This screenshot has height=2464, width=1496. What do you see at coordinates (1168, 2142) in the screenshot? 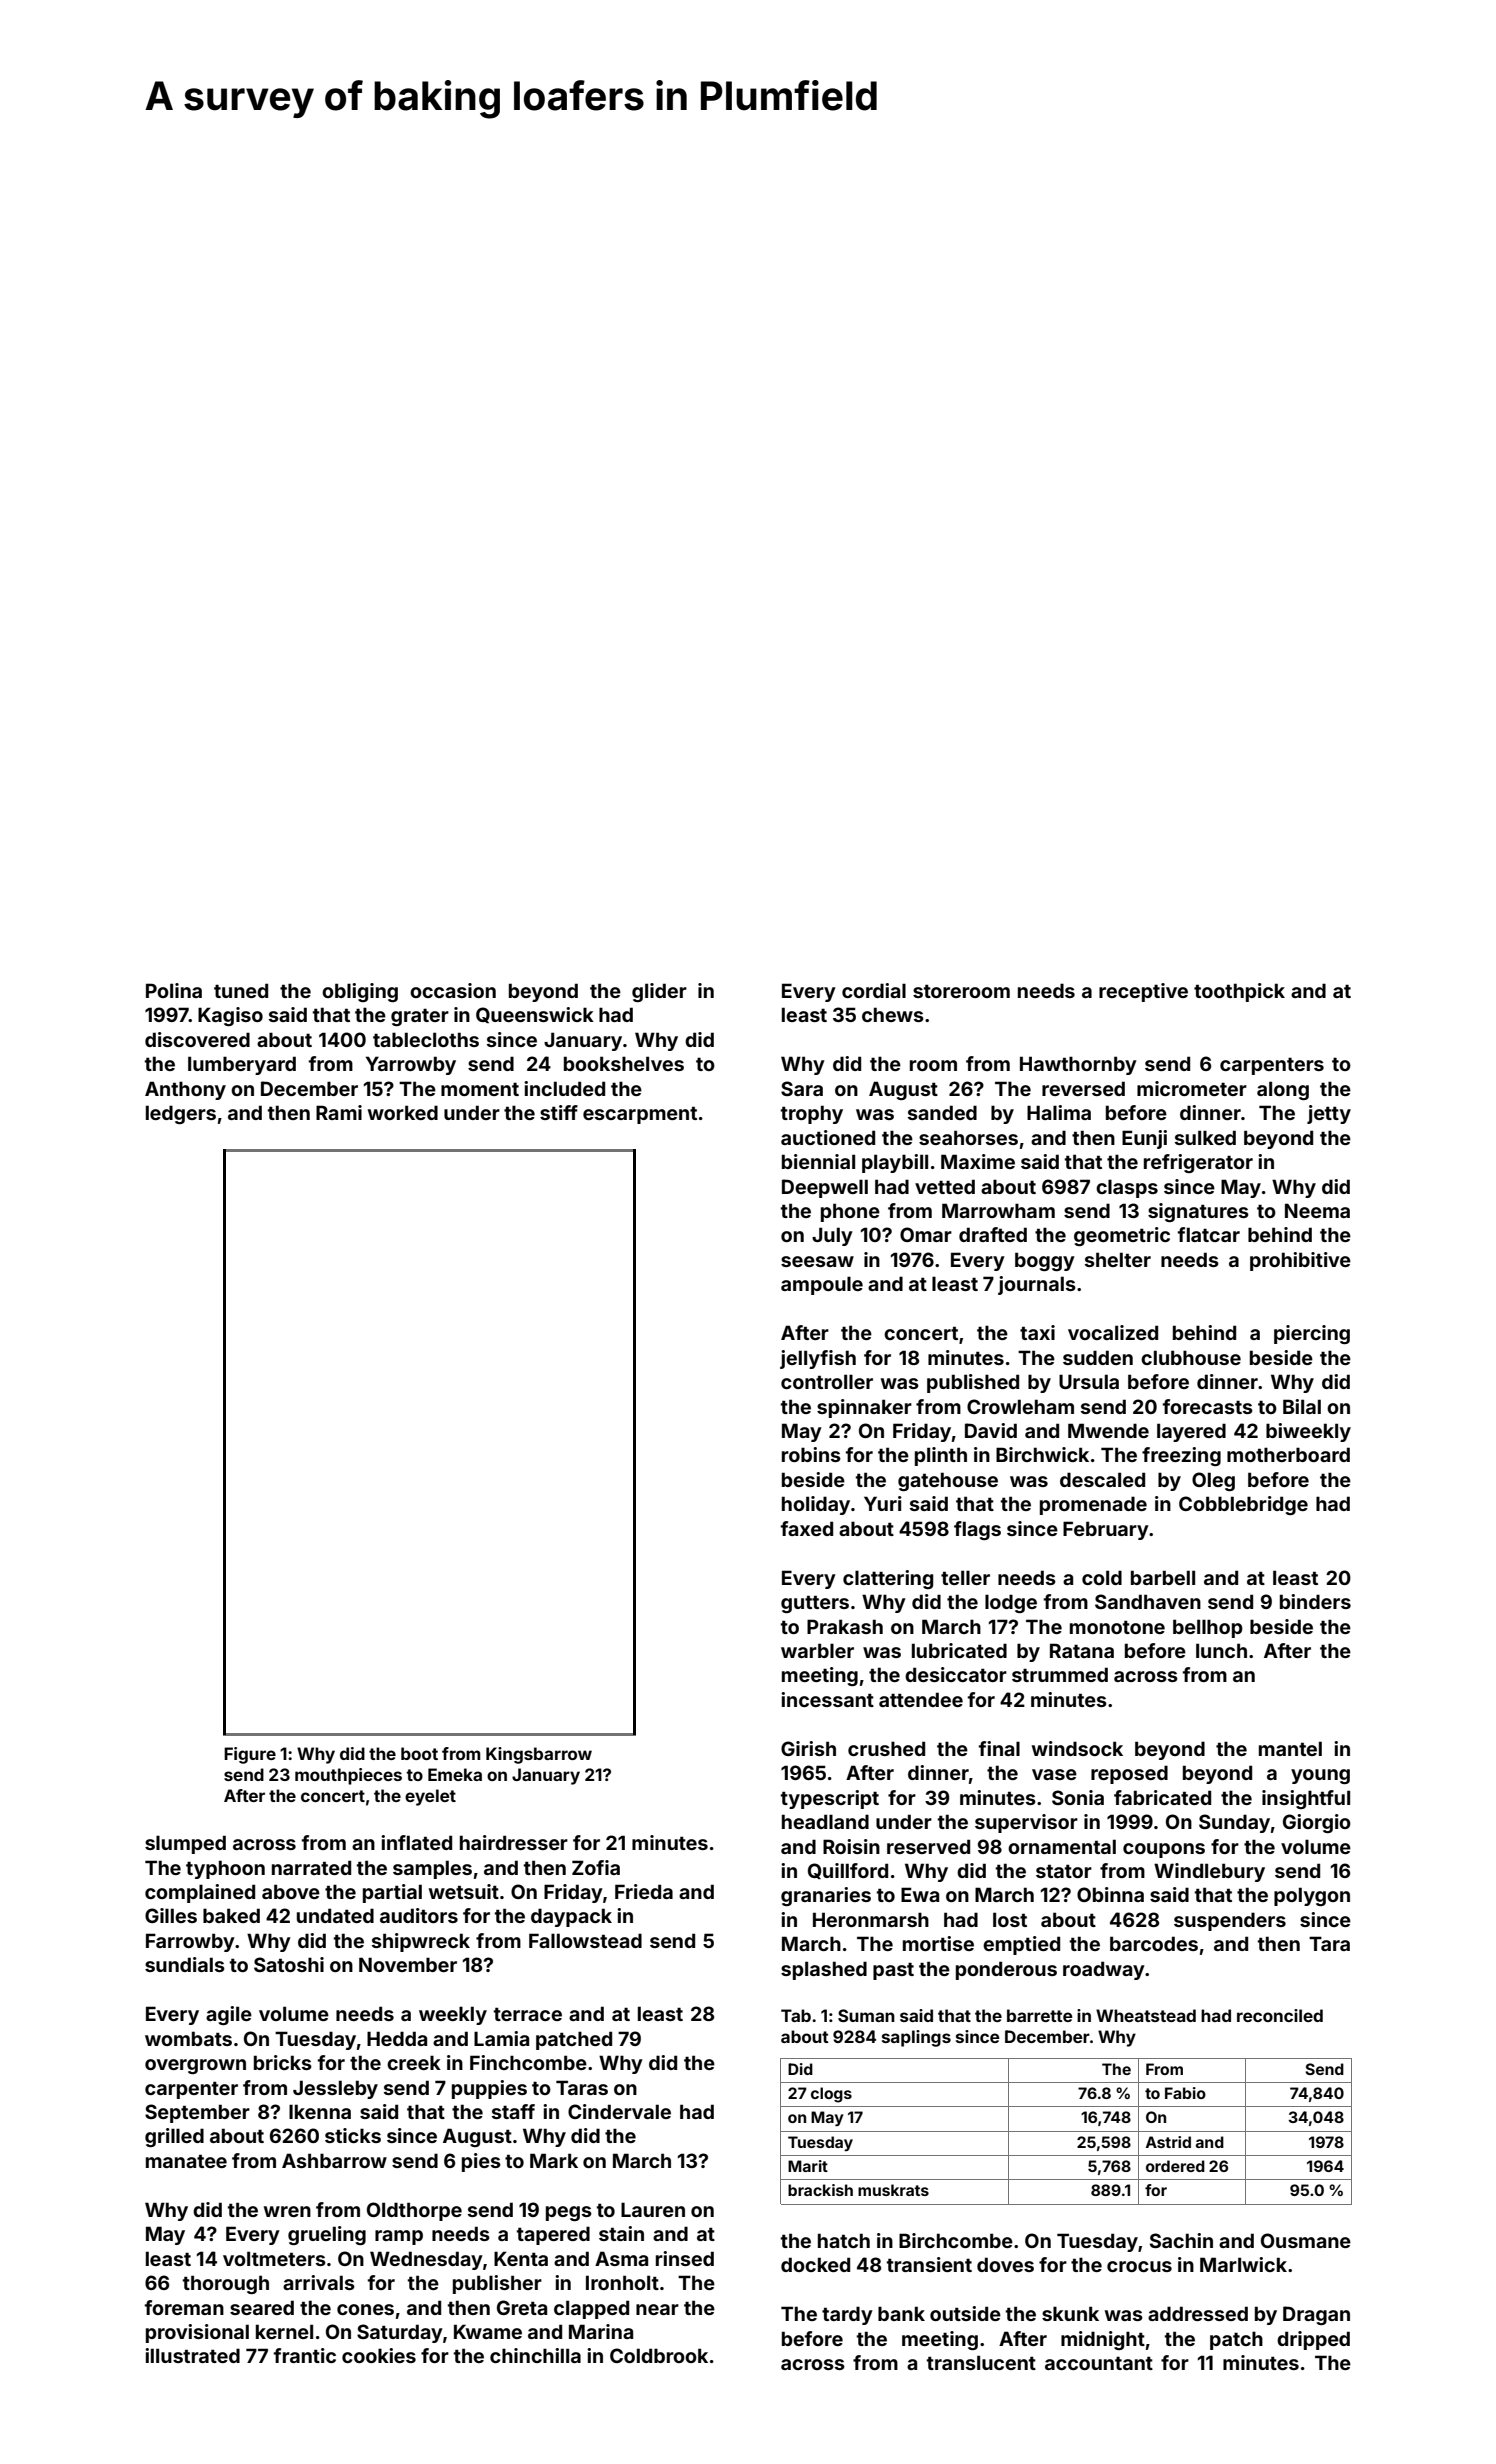
I see `Astrid` at bounding box center [1168, 2142].
